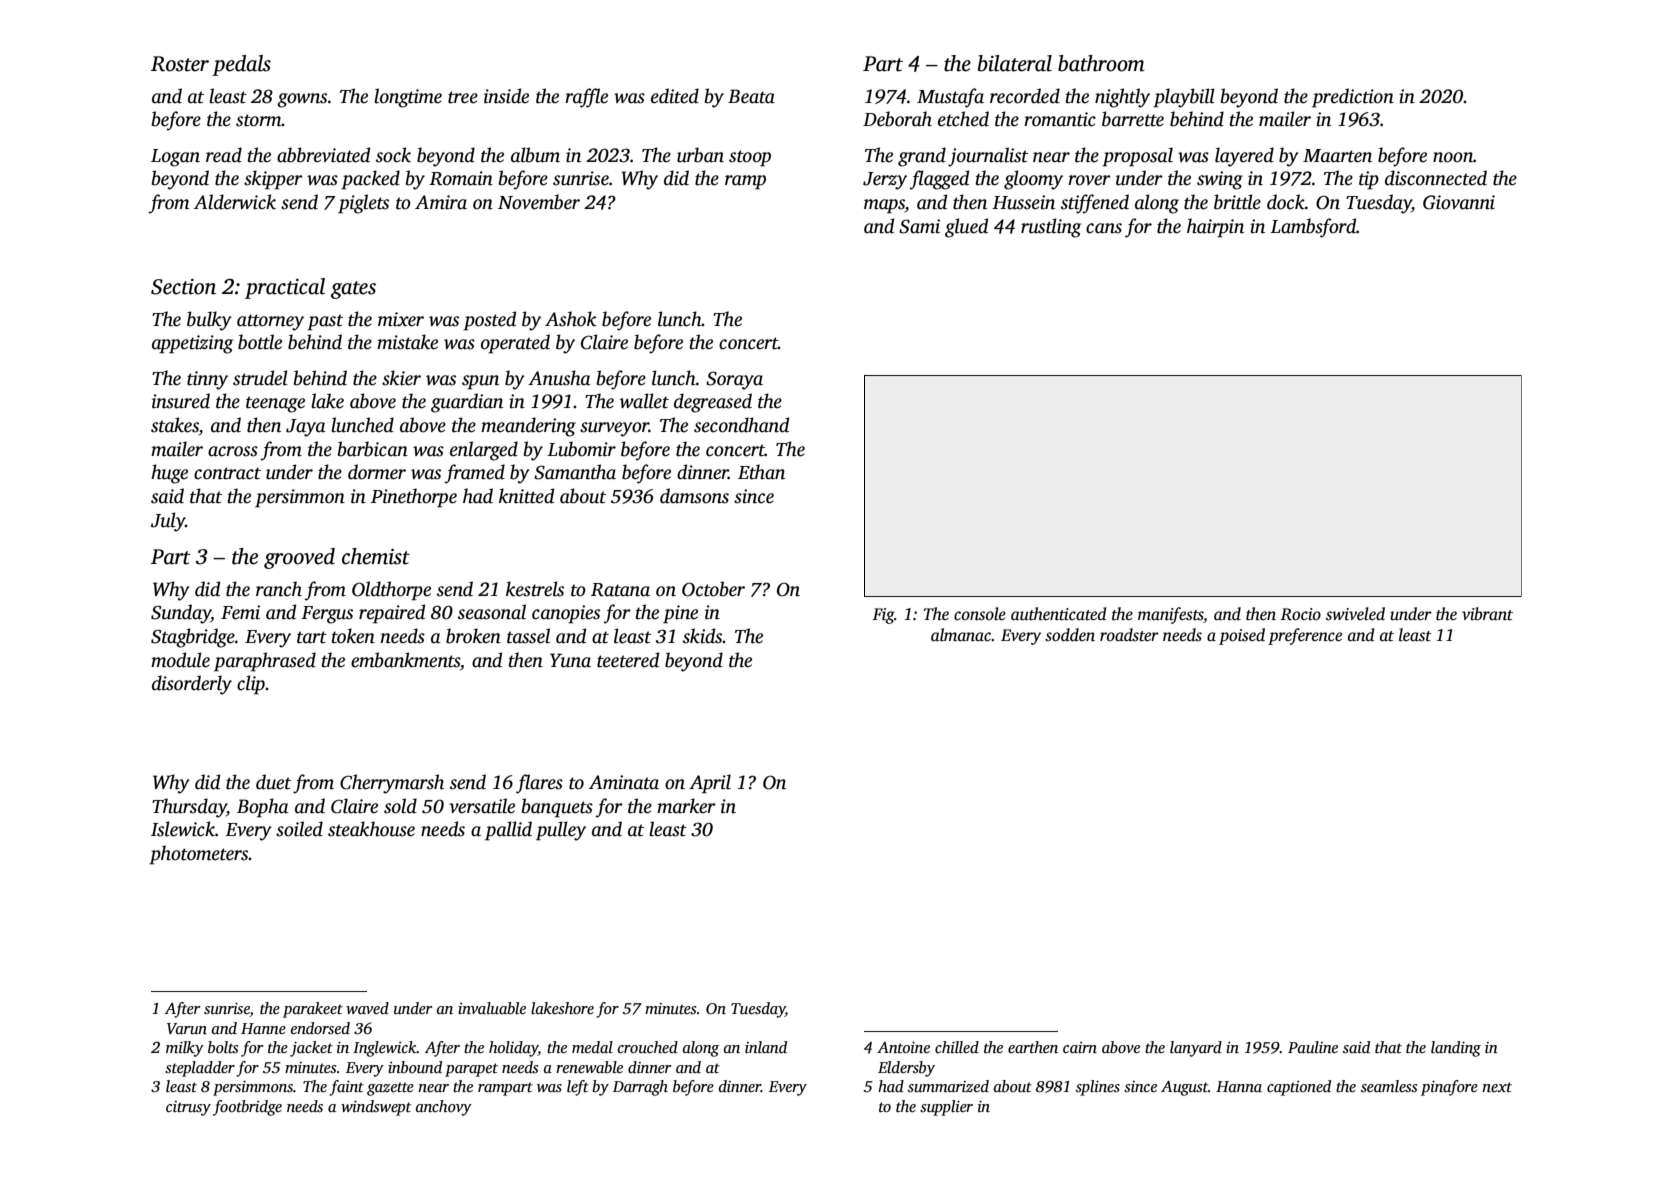 This screenshot has height=1183, width=1673. I want to click on console, so click(980, 614).
